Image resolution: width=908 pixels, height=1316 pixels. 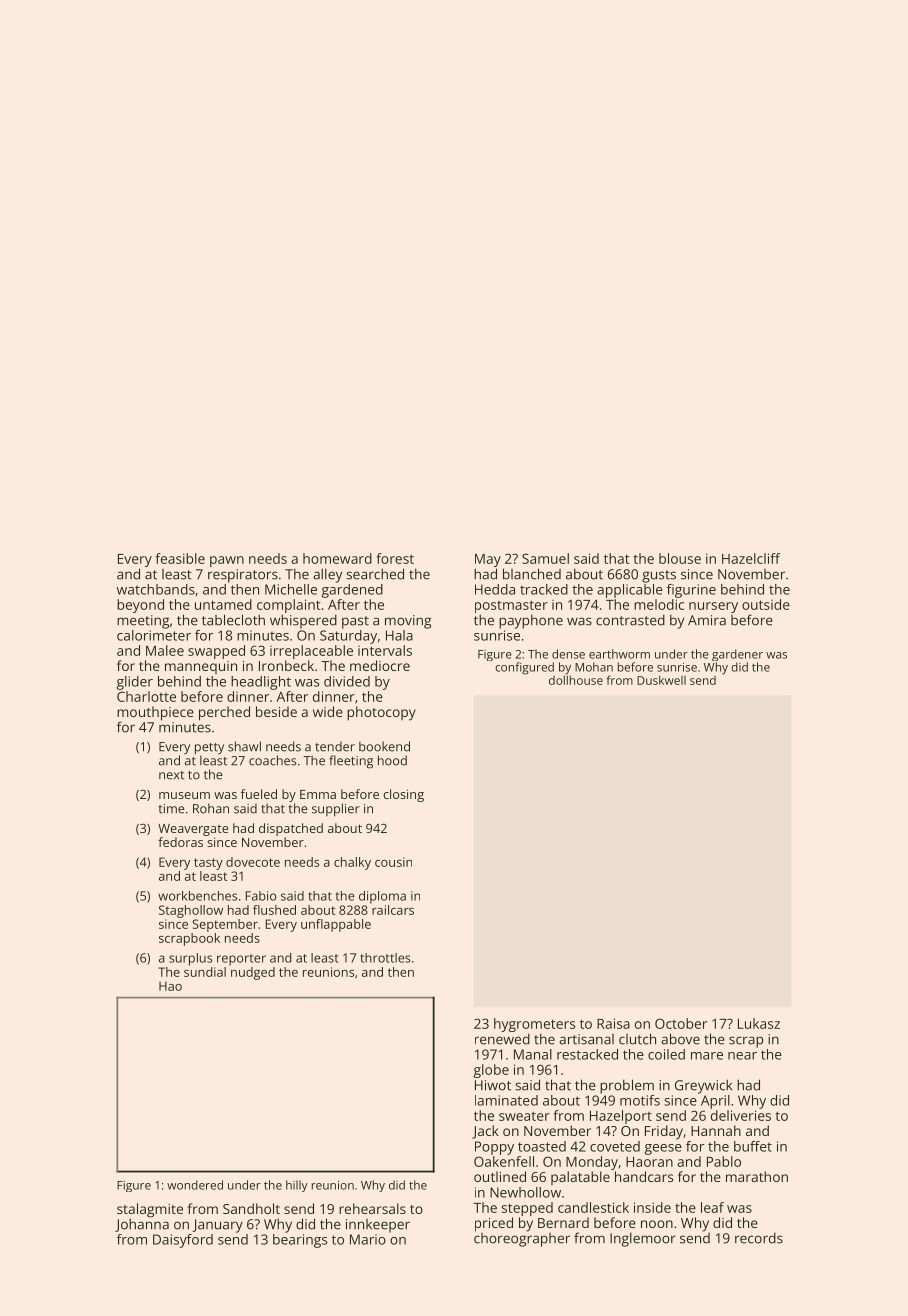 What do you see at coordinates (393, 862) in the screenshot?
I see `cousin` at bounding box center [393, 862].
